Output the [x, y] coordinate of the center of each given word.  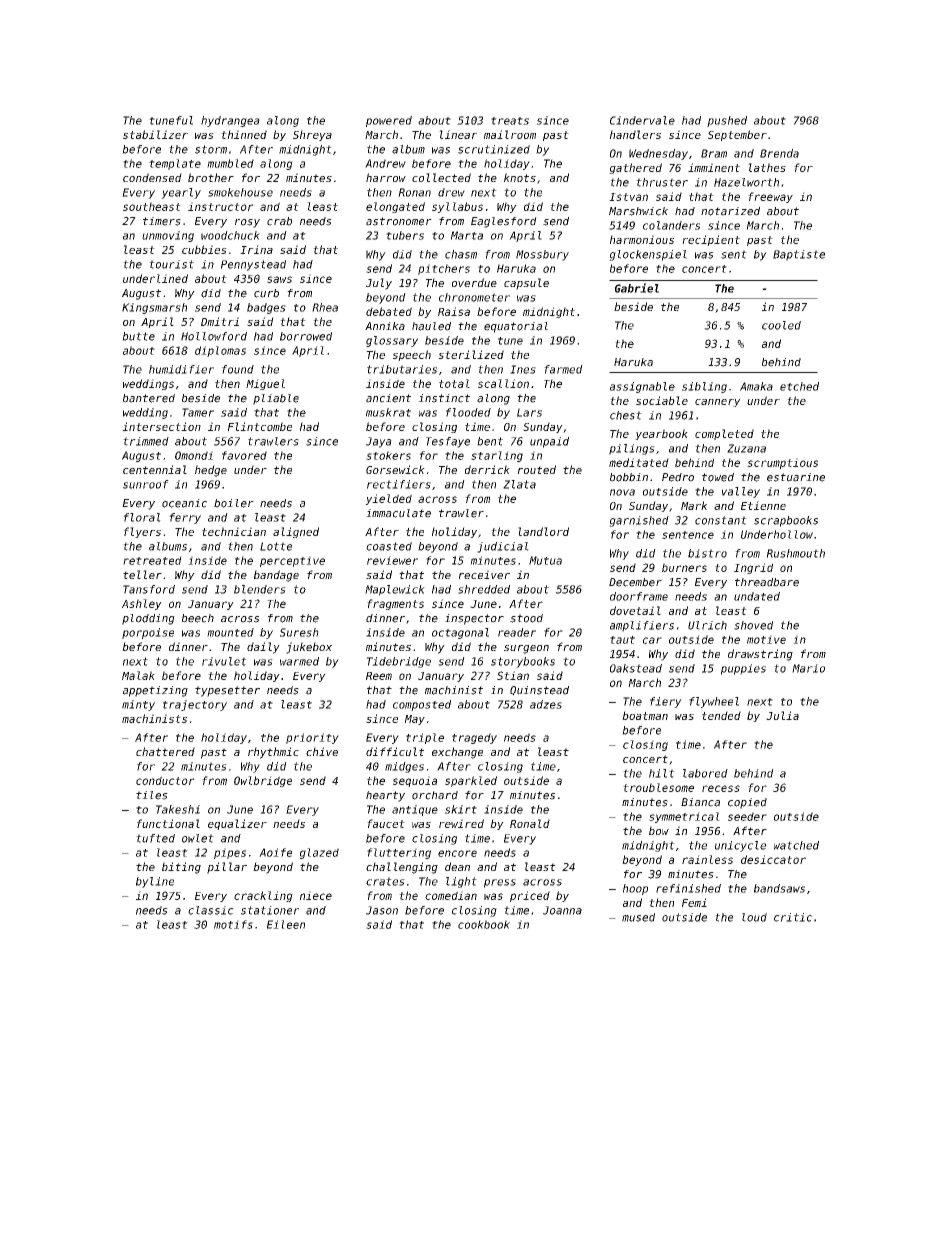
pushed [727, 121]
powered [389, 121]
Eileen [286, 924]
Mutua [545, 560]
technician [234, 531]
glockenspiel [648, 255]
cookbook [484, 924]
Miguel [265, 384]
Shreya [312, 135]
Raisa [454, 311]
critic [793, 917]
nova [622, 492]
